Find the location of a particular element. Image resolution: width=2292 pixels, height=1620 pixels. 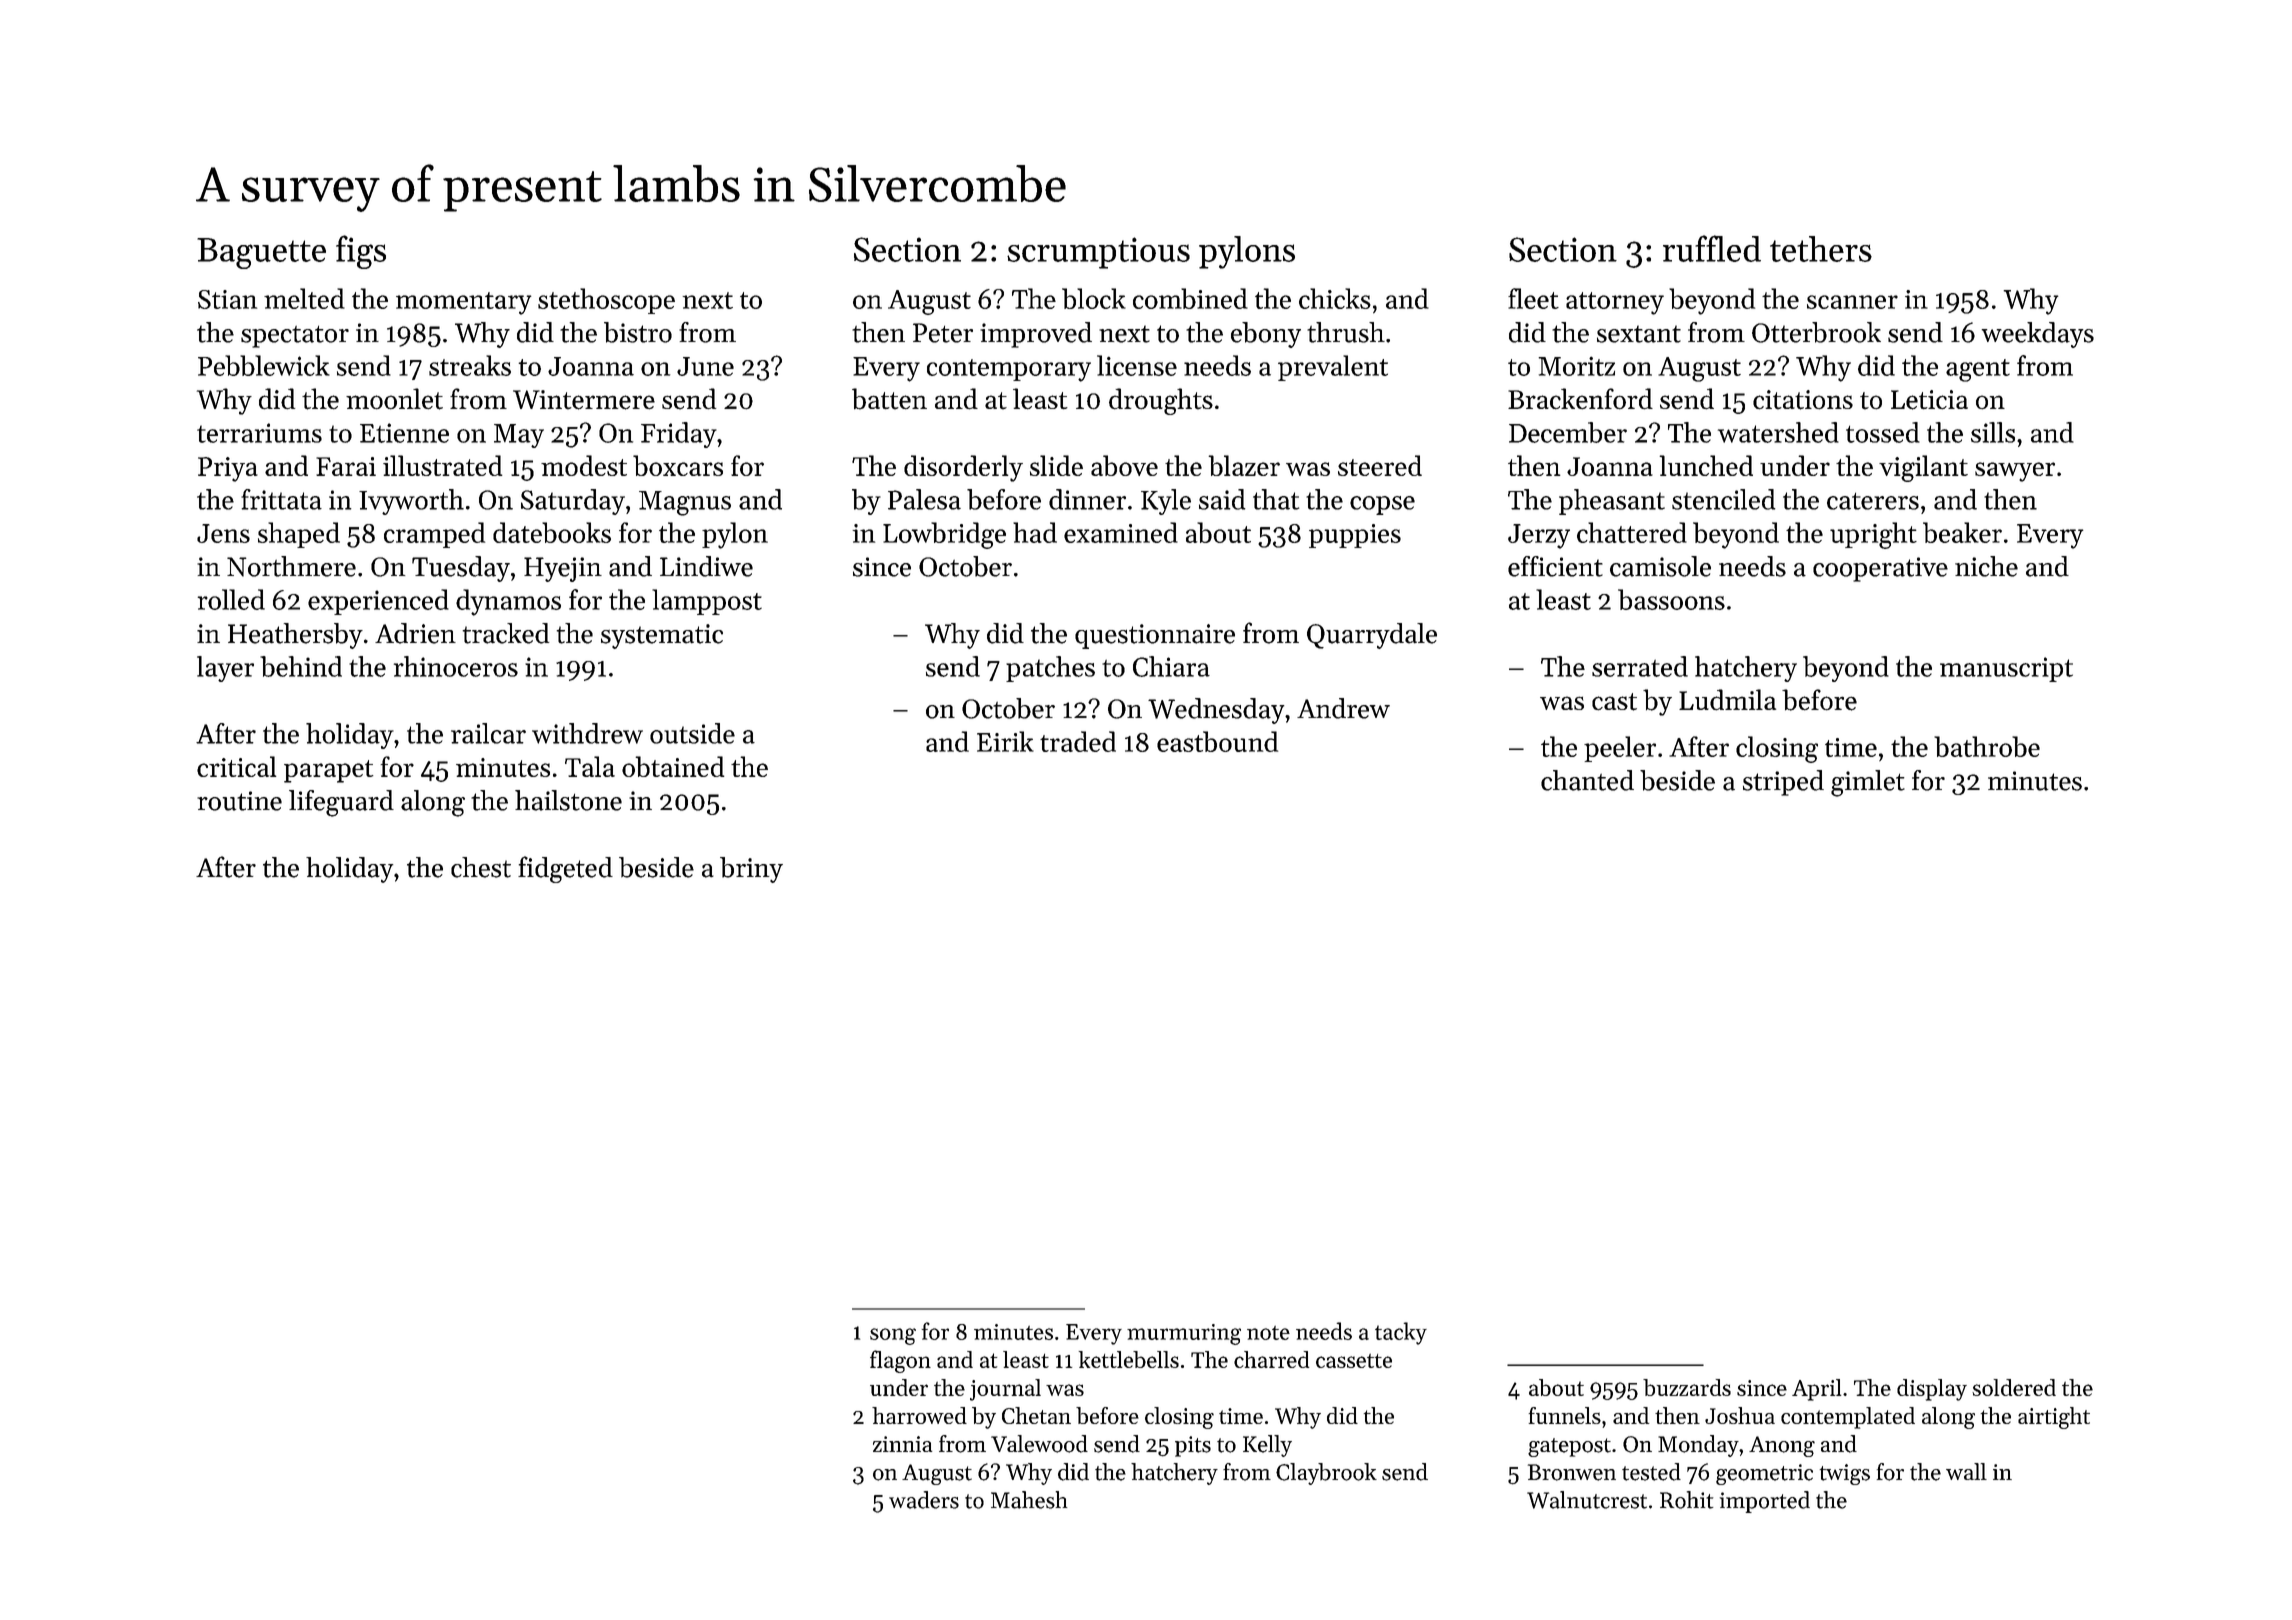

briny is located at coordinates (751, 870).
